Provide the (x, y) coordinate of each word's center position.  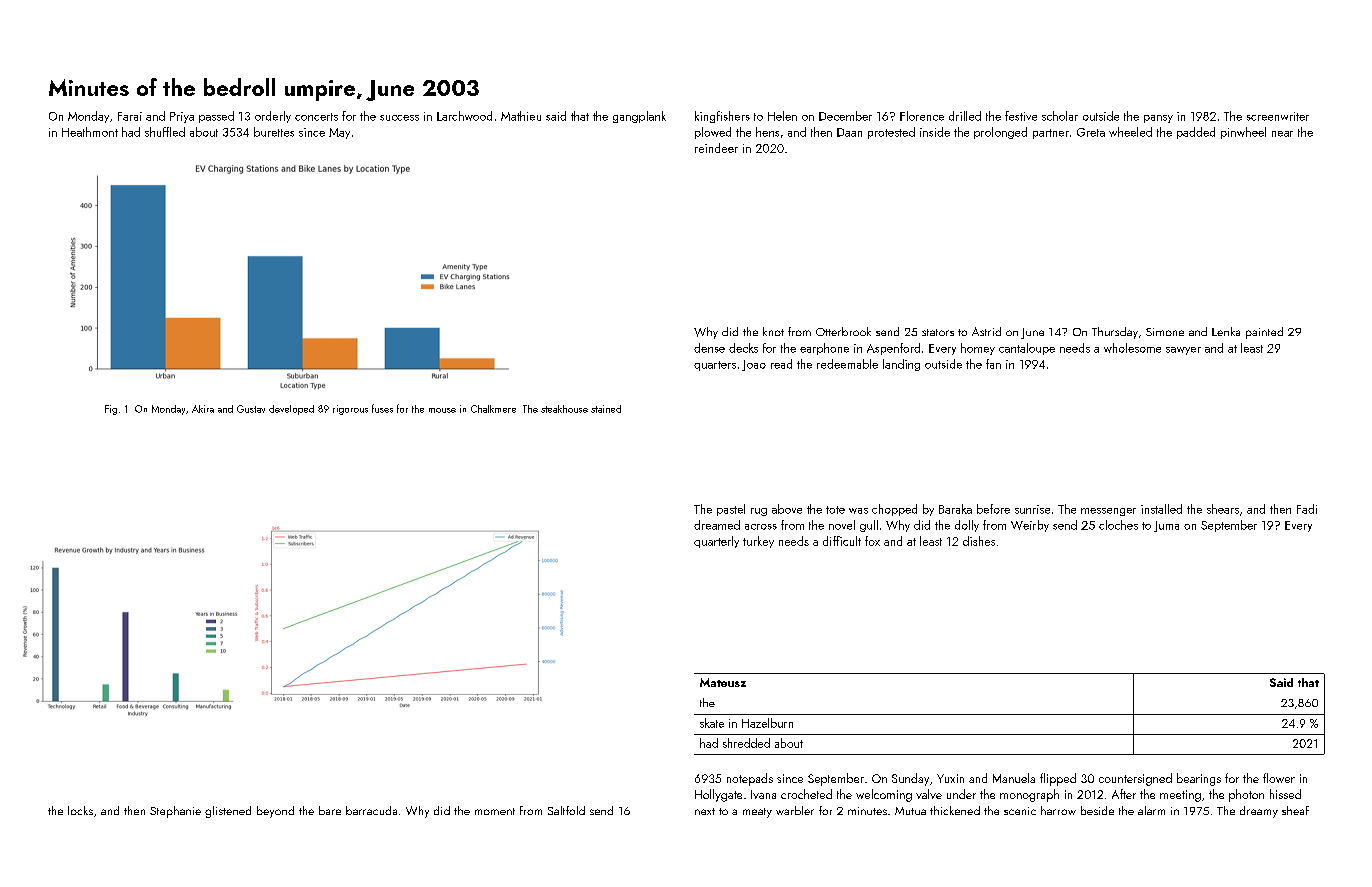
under (961, 794)
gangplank (639, 117)
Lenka (1226, 331)
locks (80, 810)
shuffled (165, 132)
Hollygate (718, 795)
